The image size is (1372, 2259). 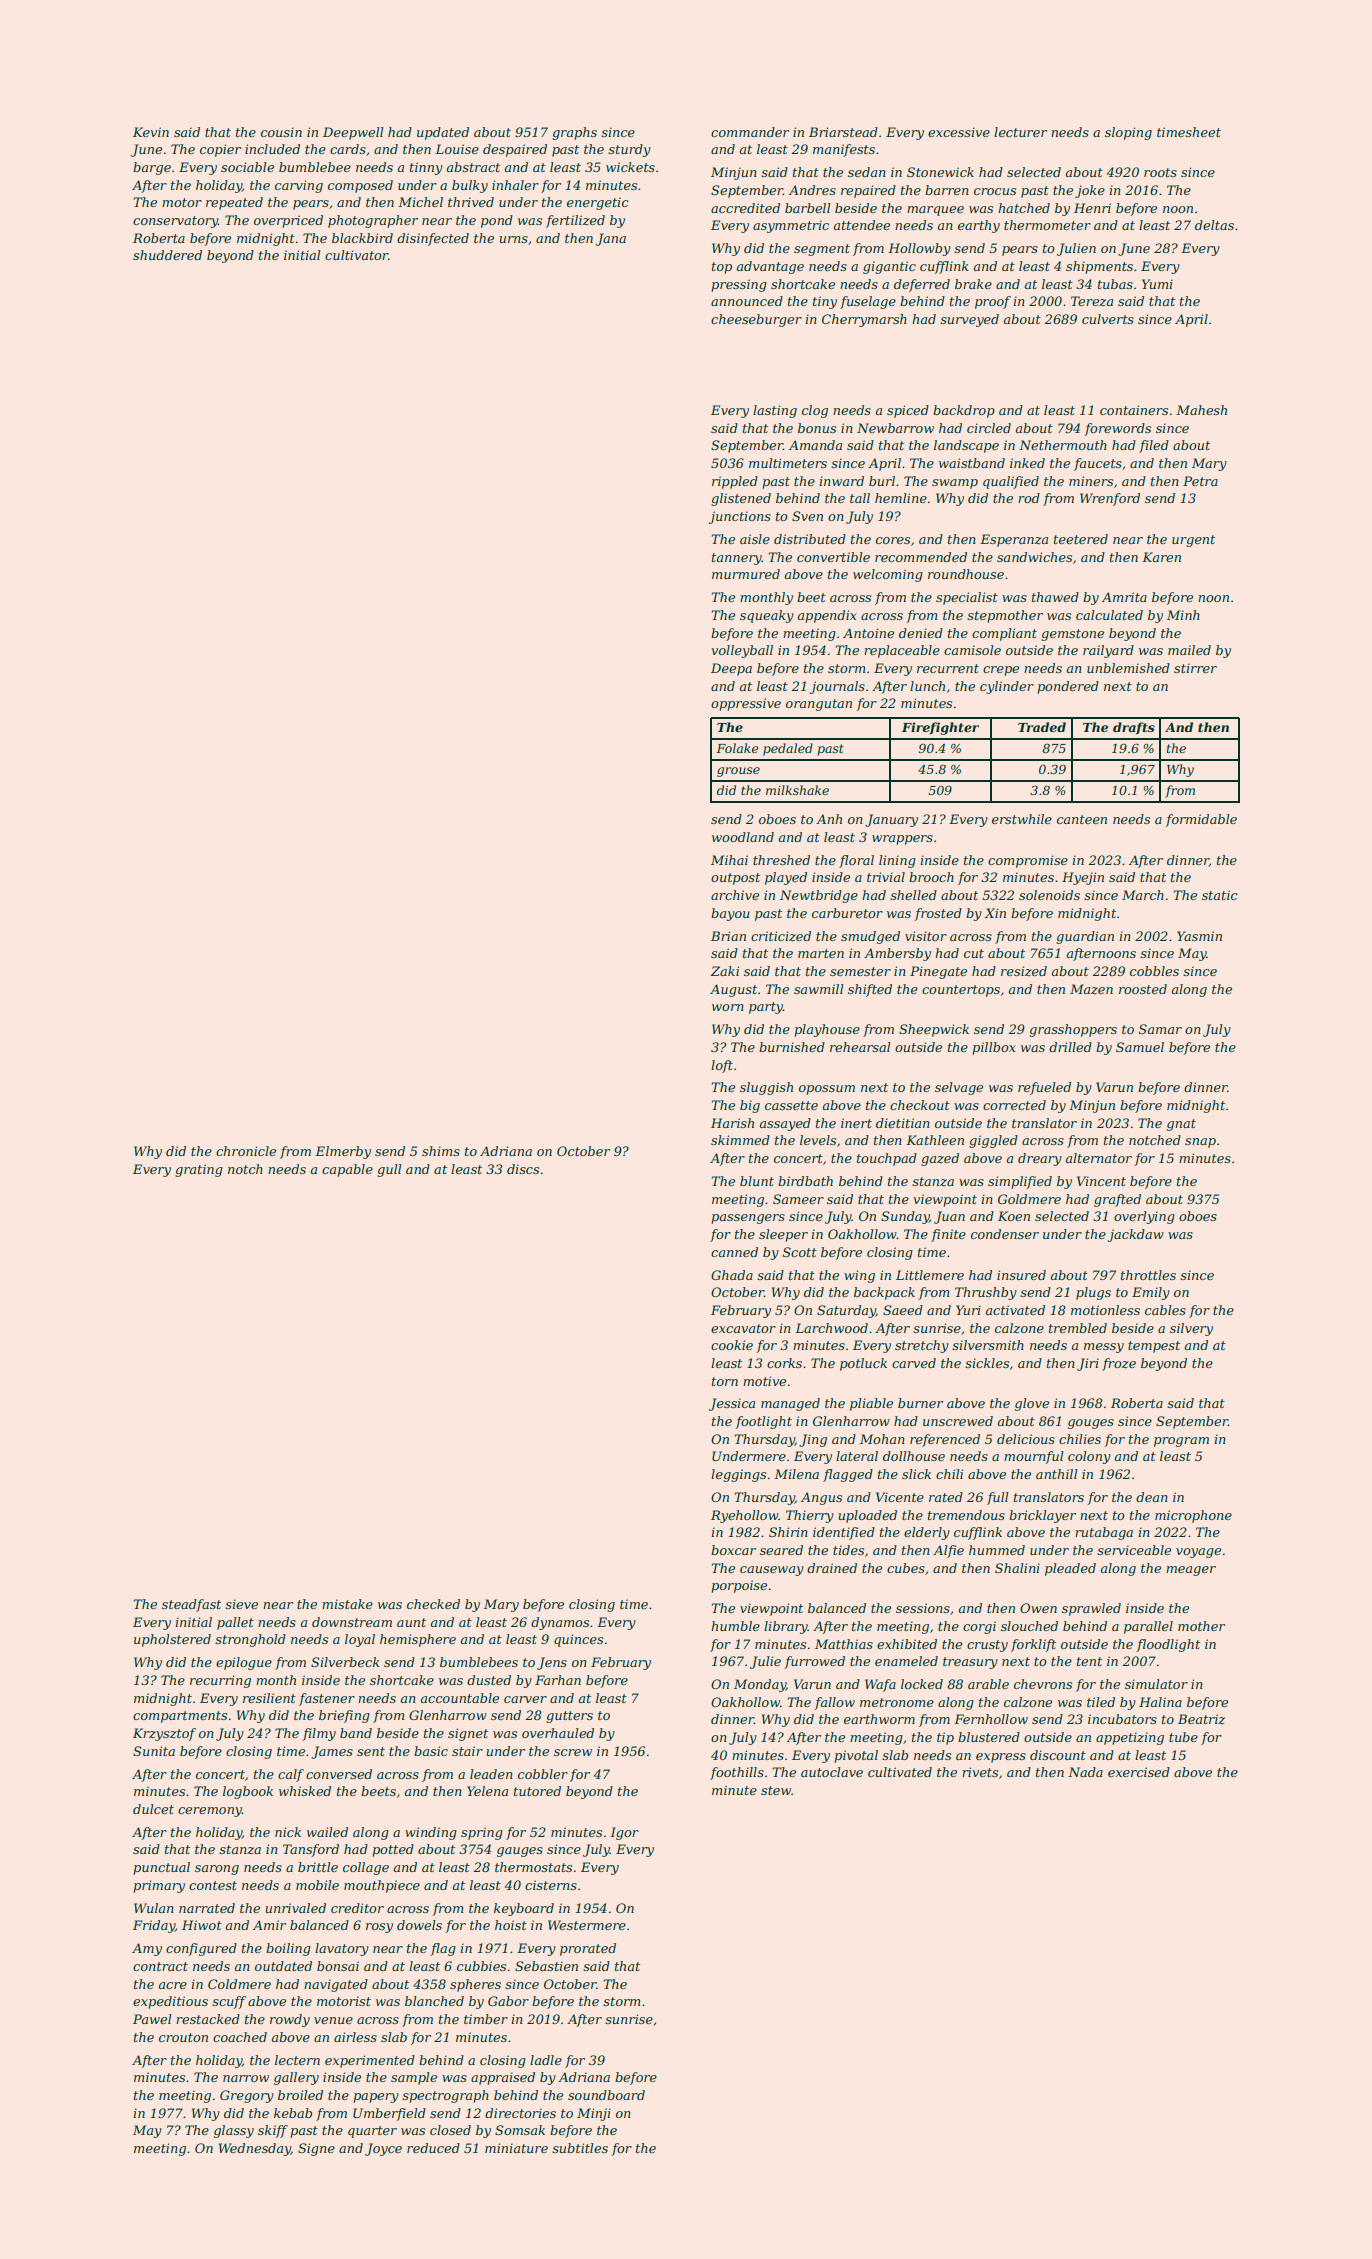 I want to click on Mihai, so click(x=729, y=860).
